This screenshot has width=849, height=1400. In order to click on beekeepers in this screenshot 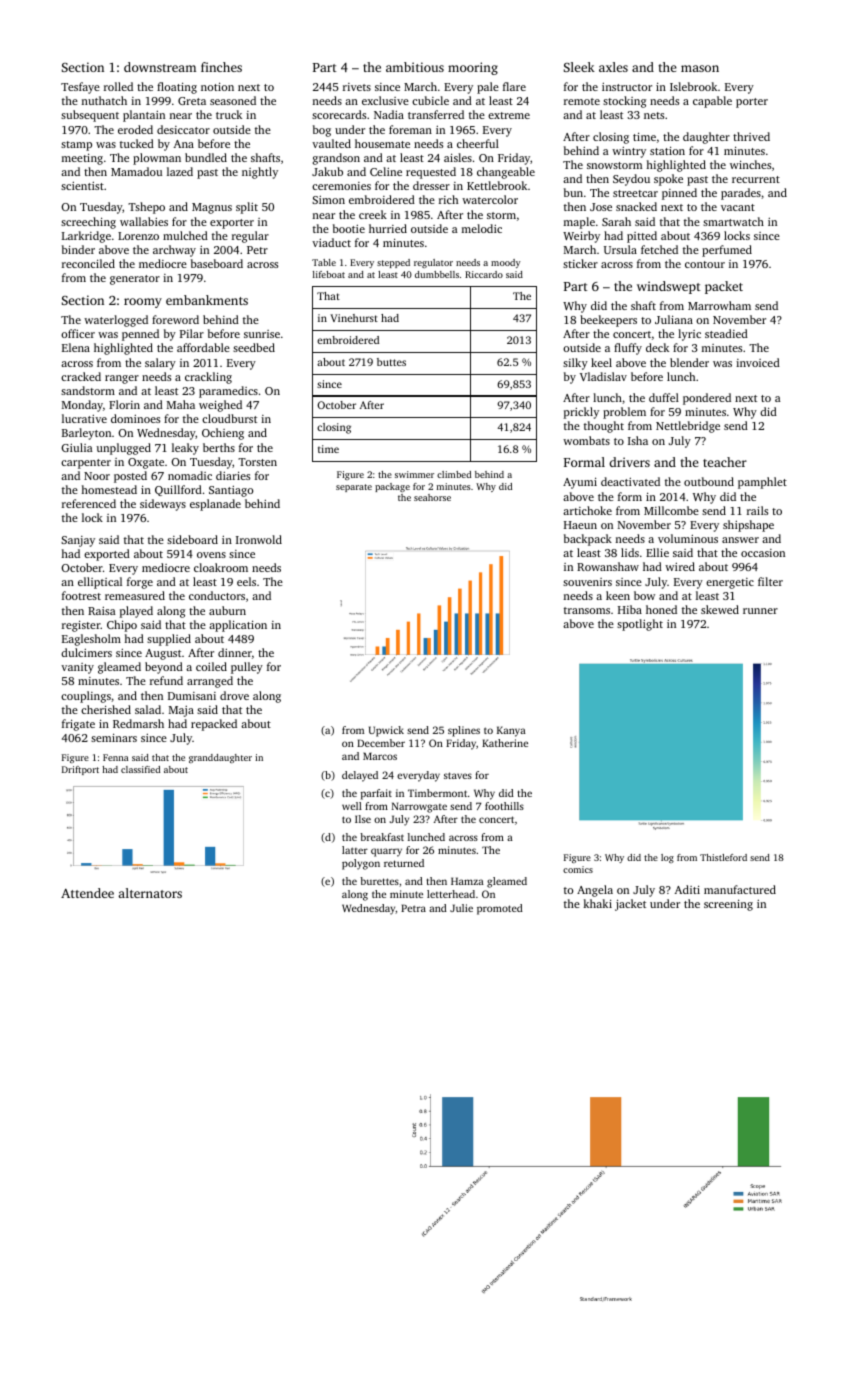, I will do `click(608, 321)`.
